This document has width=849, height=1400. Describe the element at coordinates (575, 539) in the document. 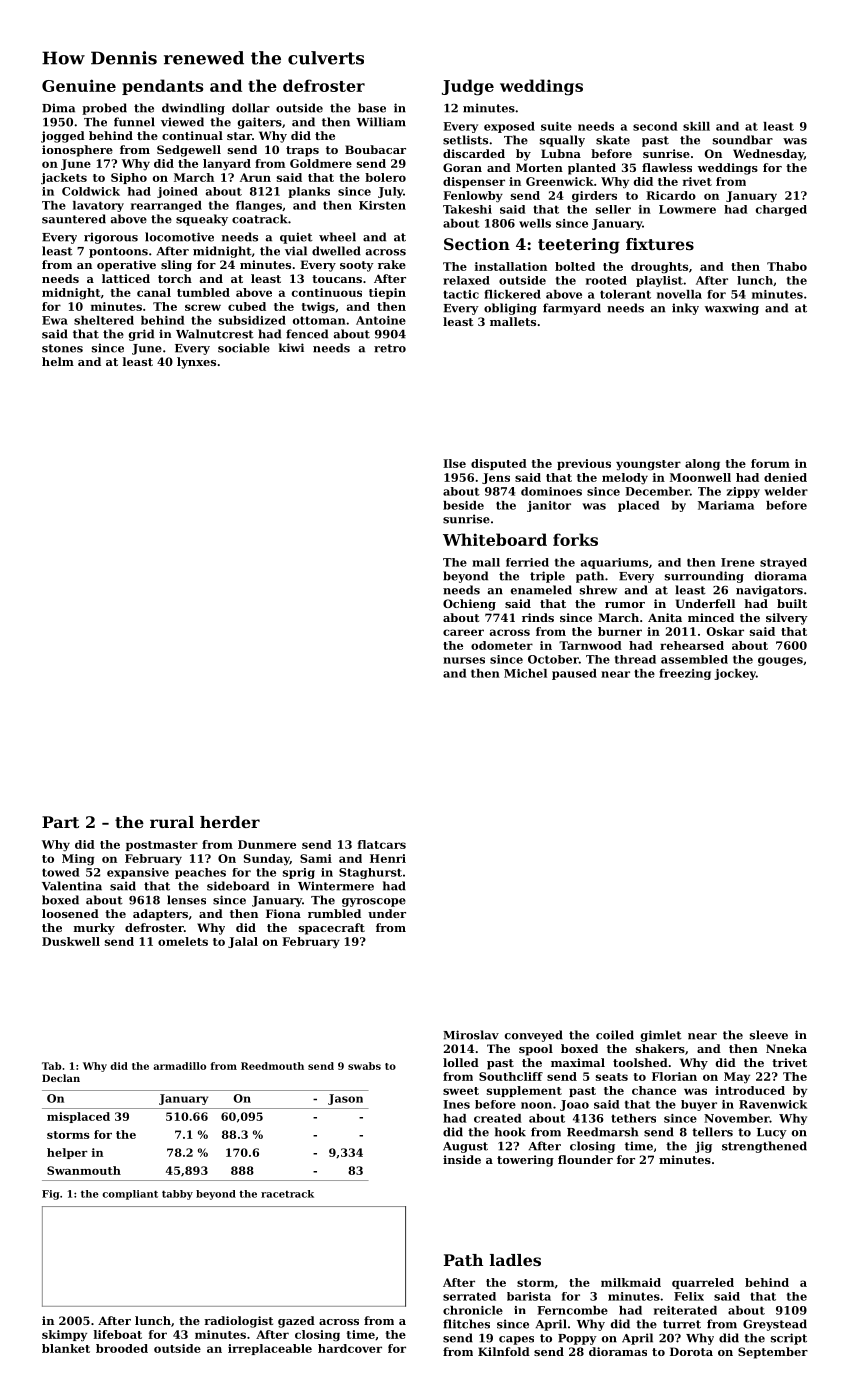

I see `forks` at that location.
